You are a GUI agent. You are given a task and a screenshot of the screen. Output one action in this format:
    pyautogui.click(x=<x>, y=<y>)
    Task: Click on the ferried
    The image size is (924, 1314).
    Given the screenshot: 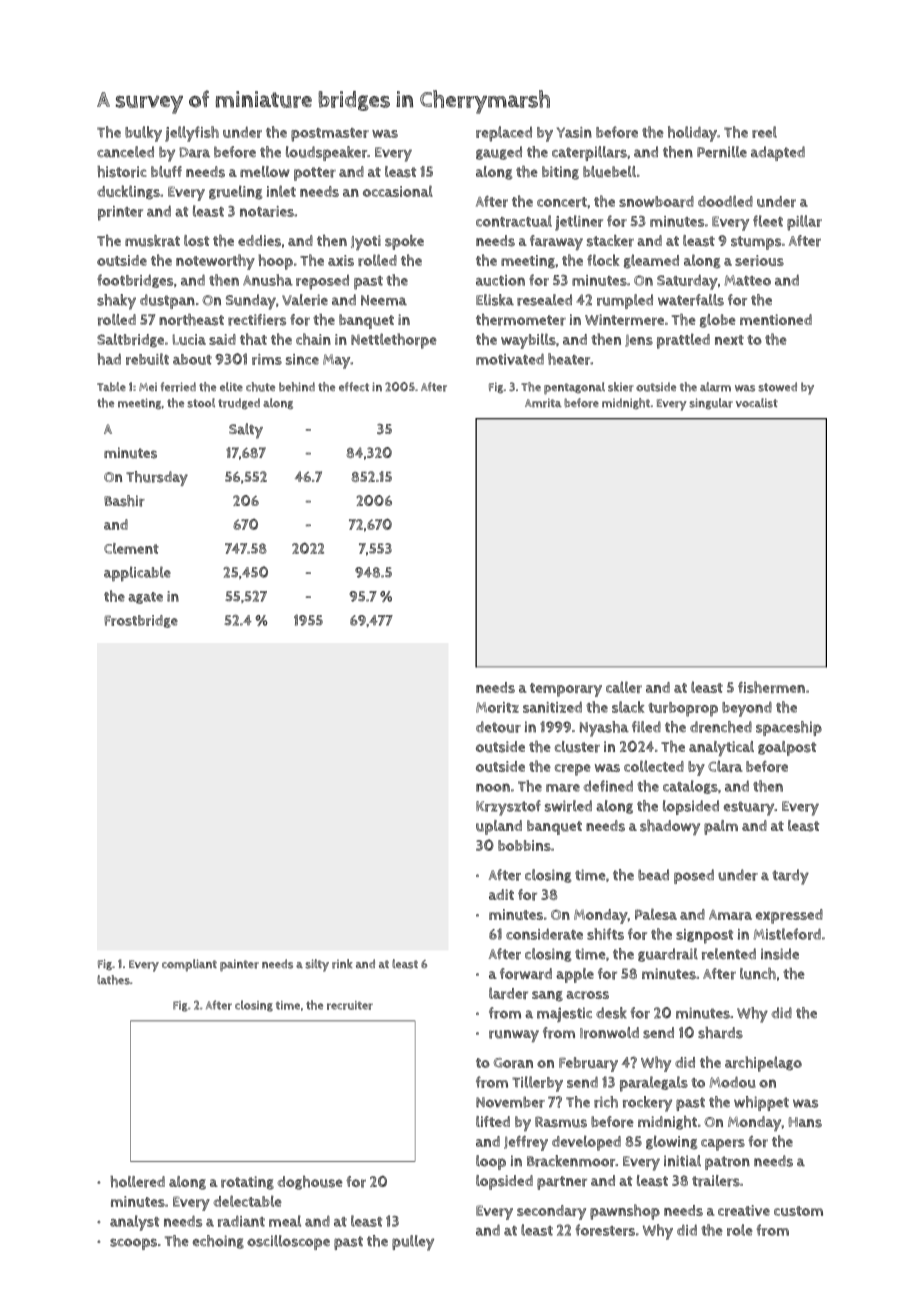 What is the action you would take?
    pyautogui.click(x=178, y=387)
